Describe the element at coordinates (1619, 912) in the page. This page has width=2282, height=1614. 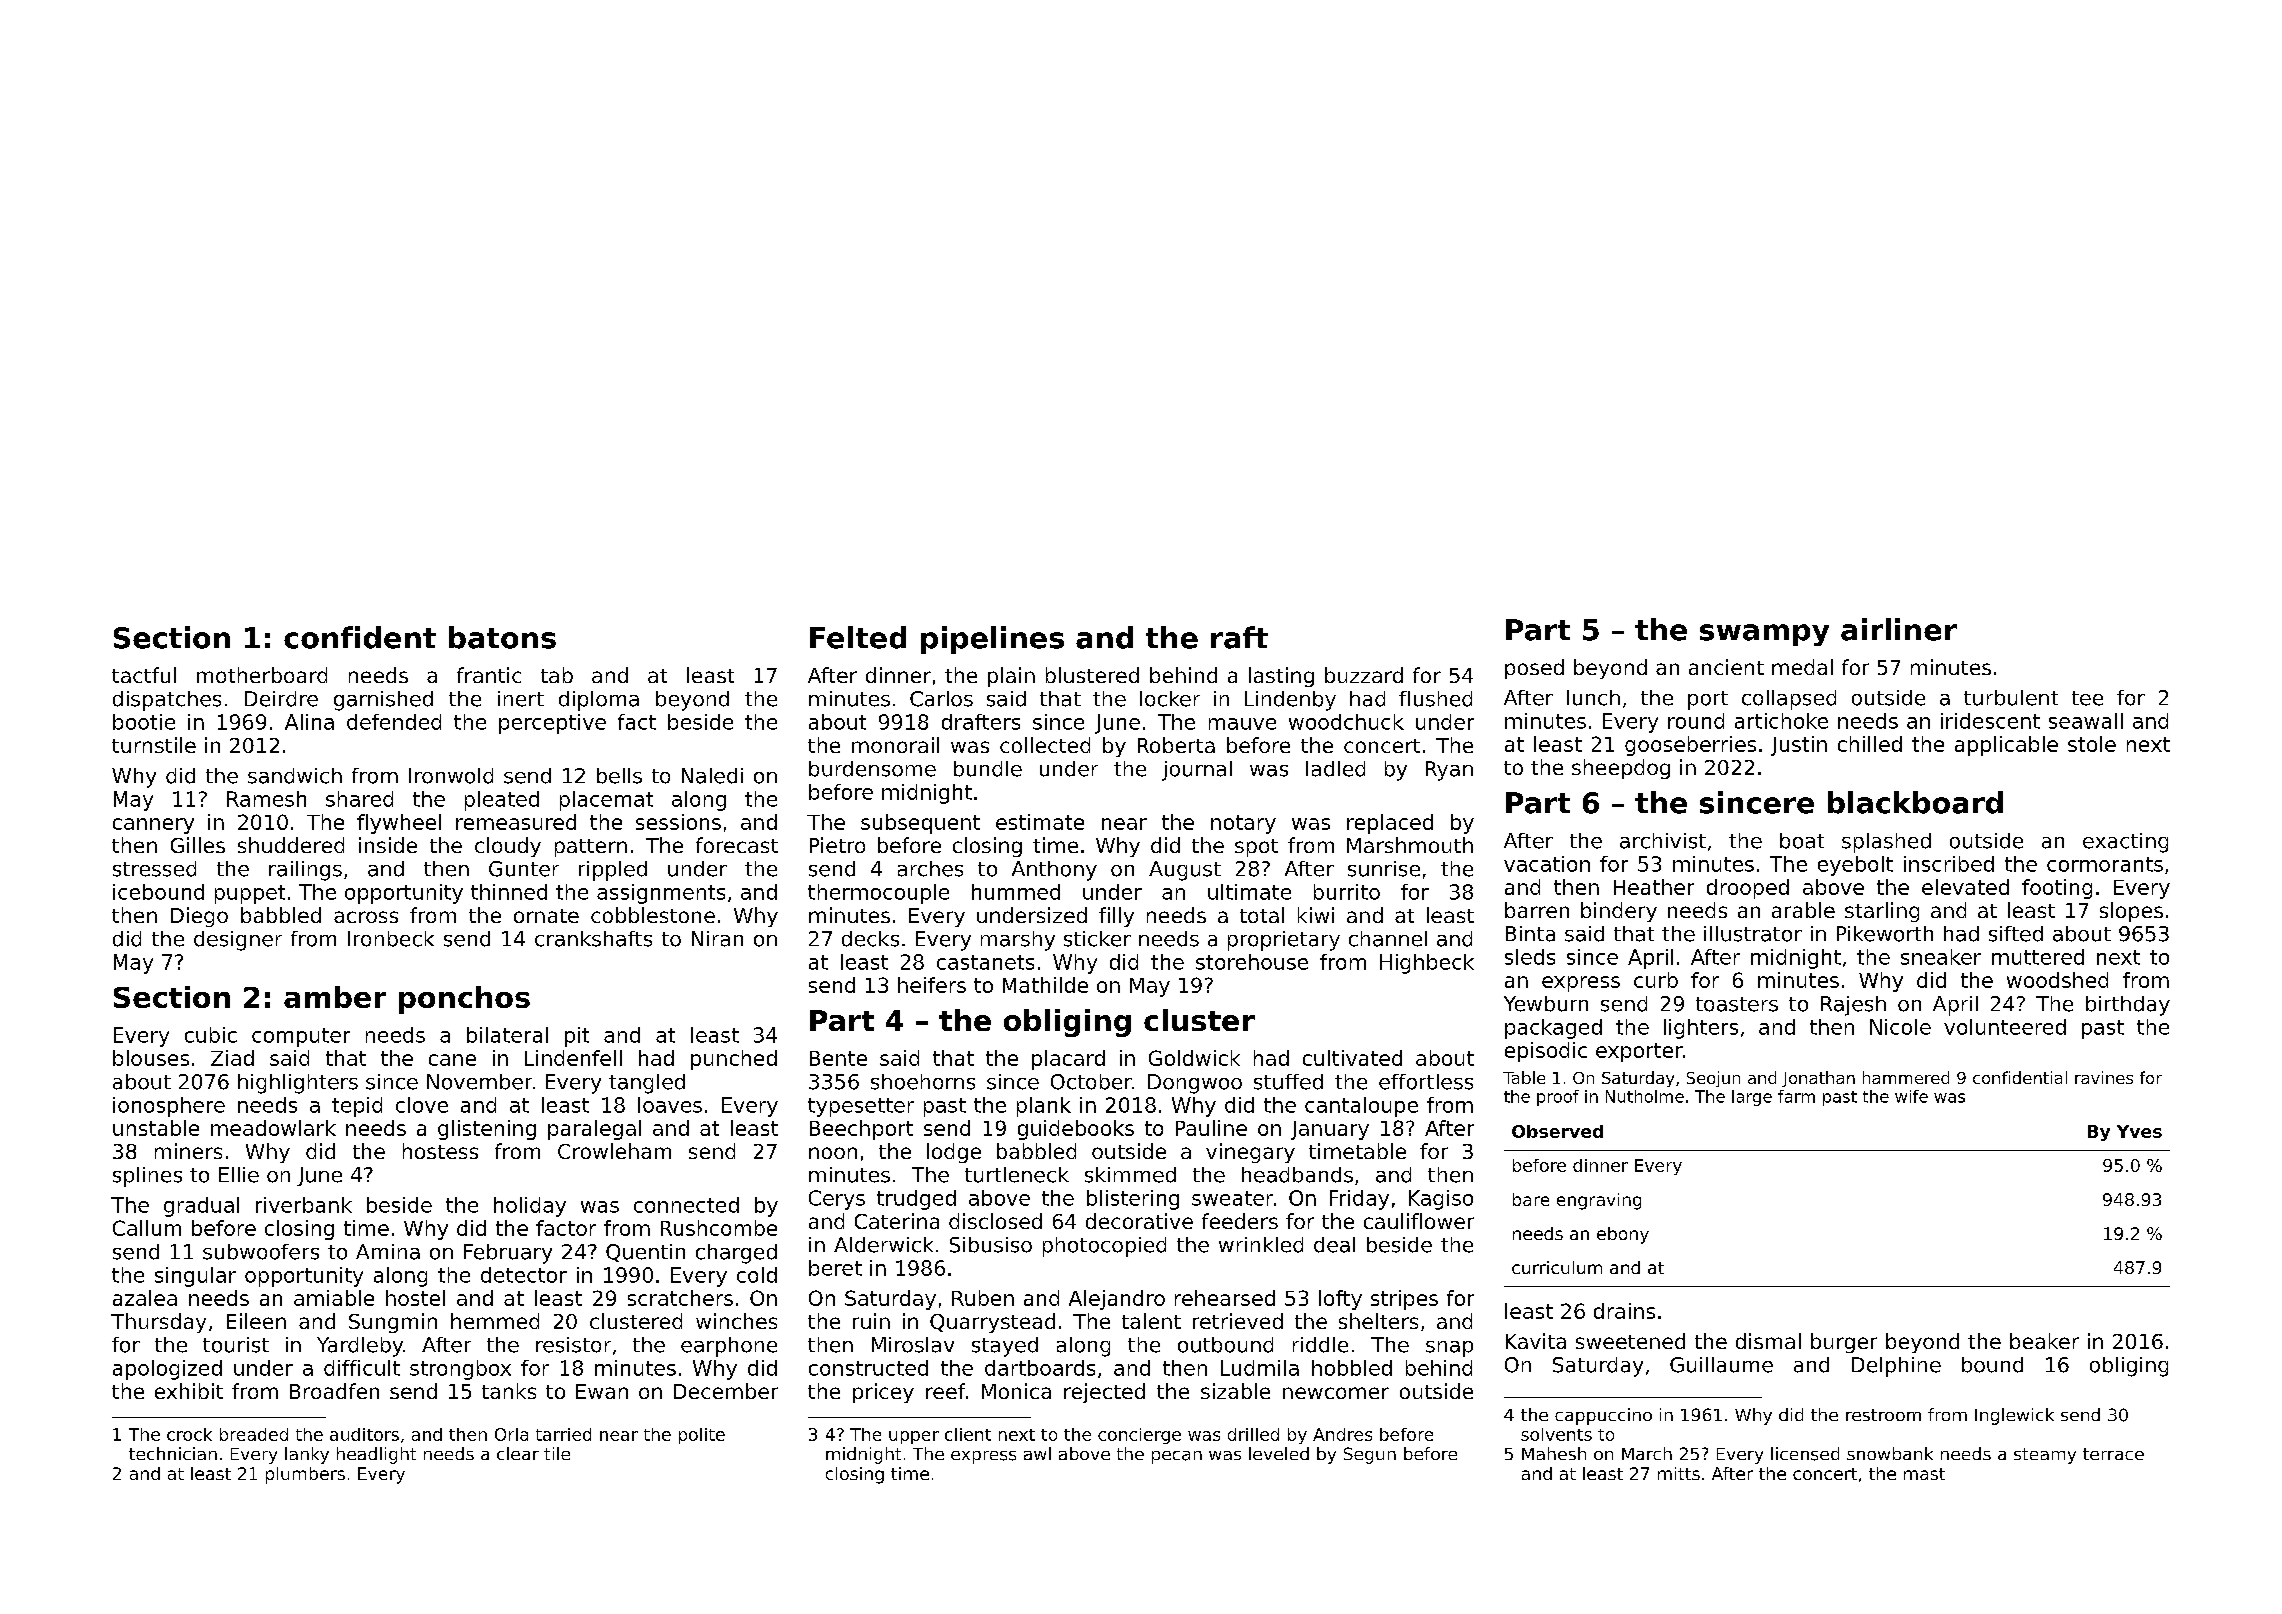
I see `bindery` at that location.
